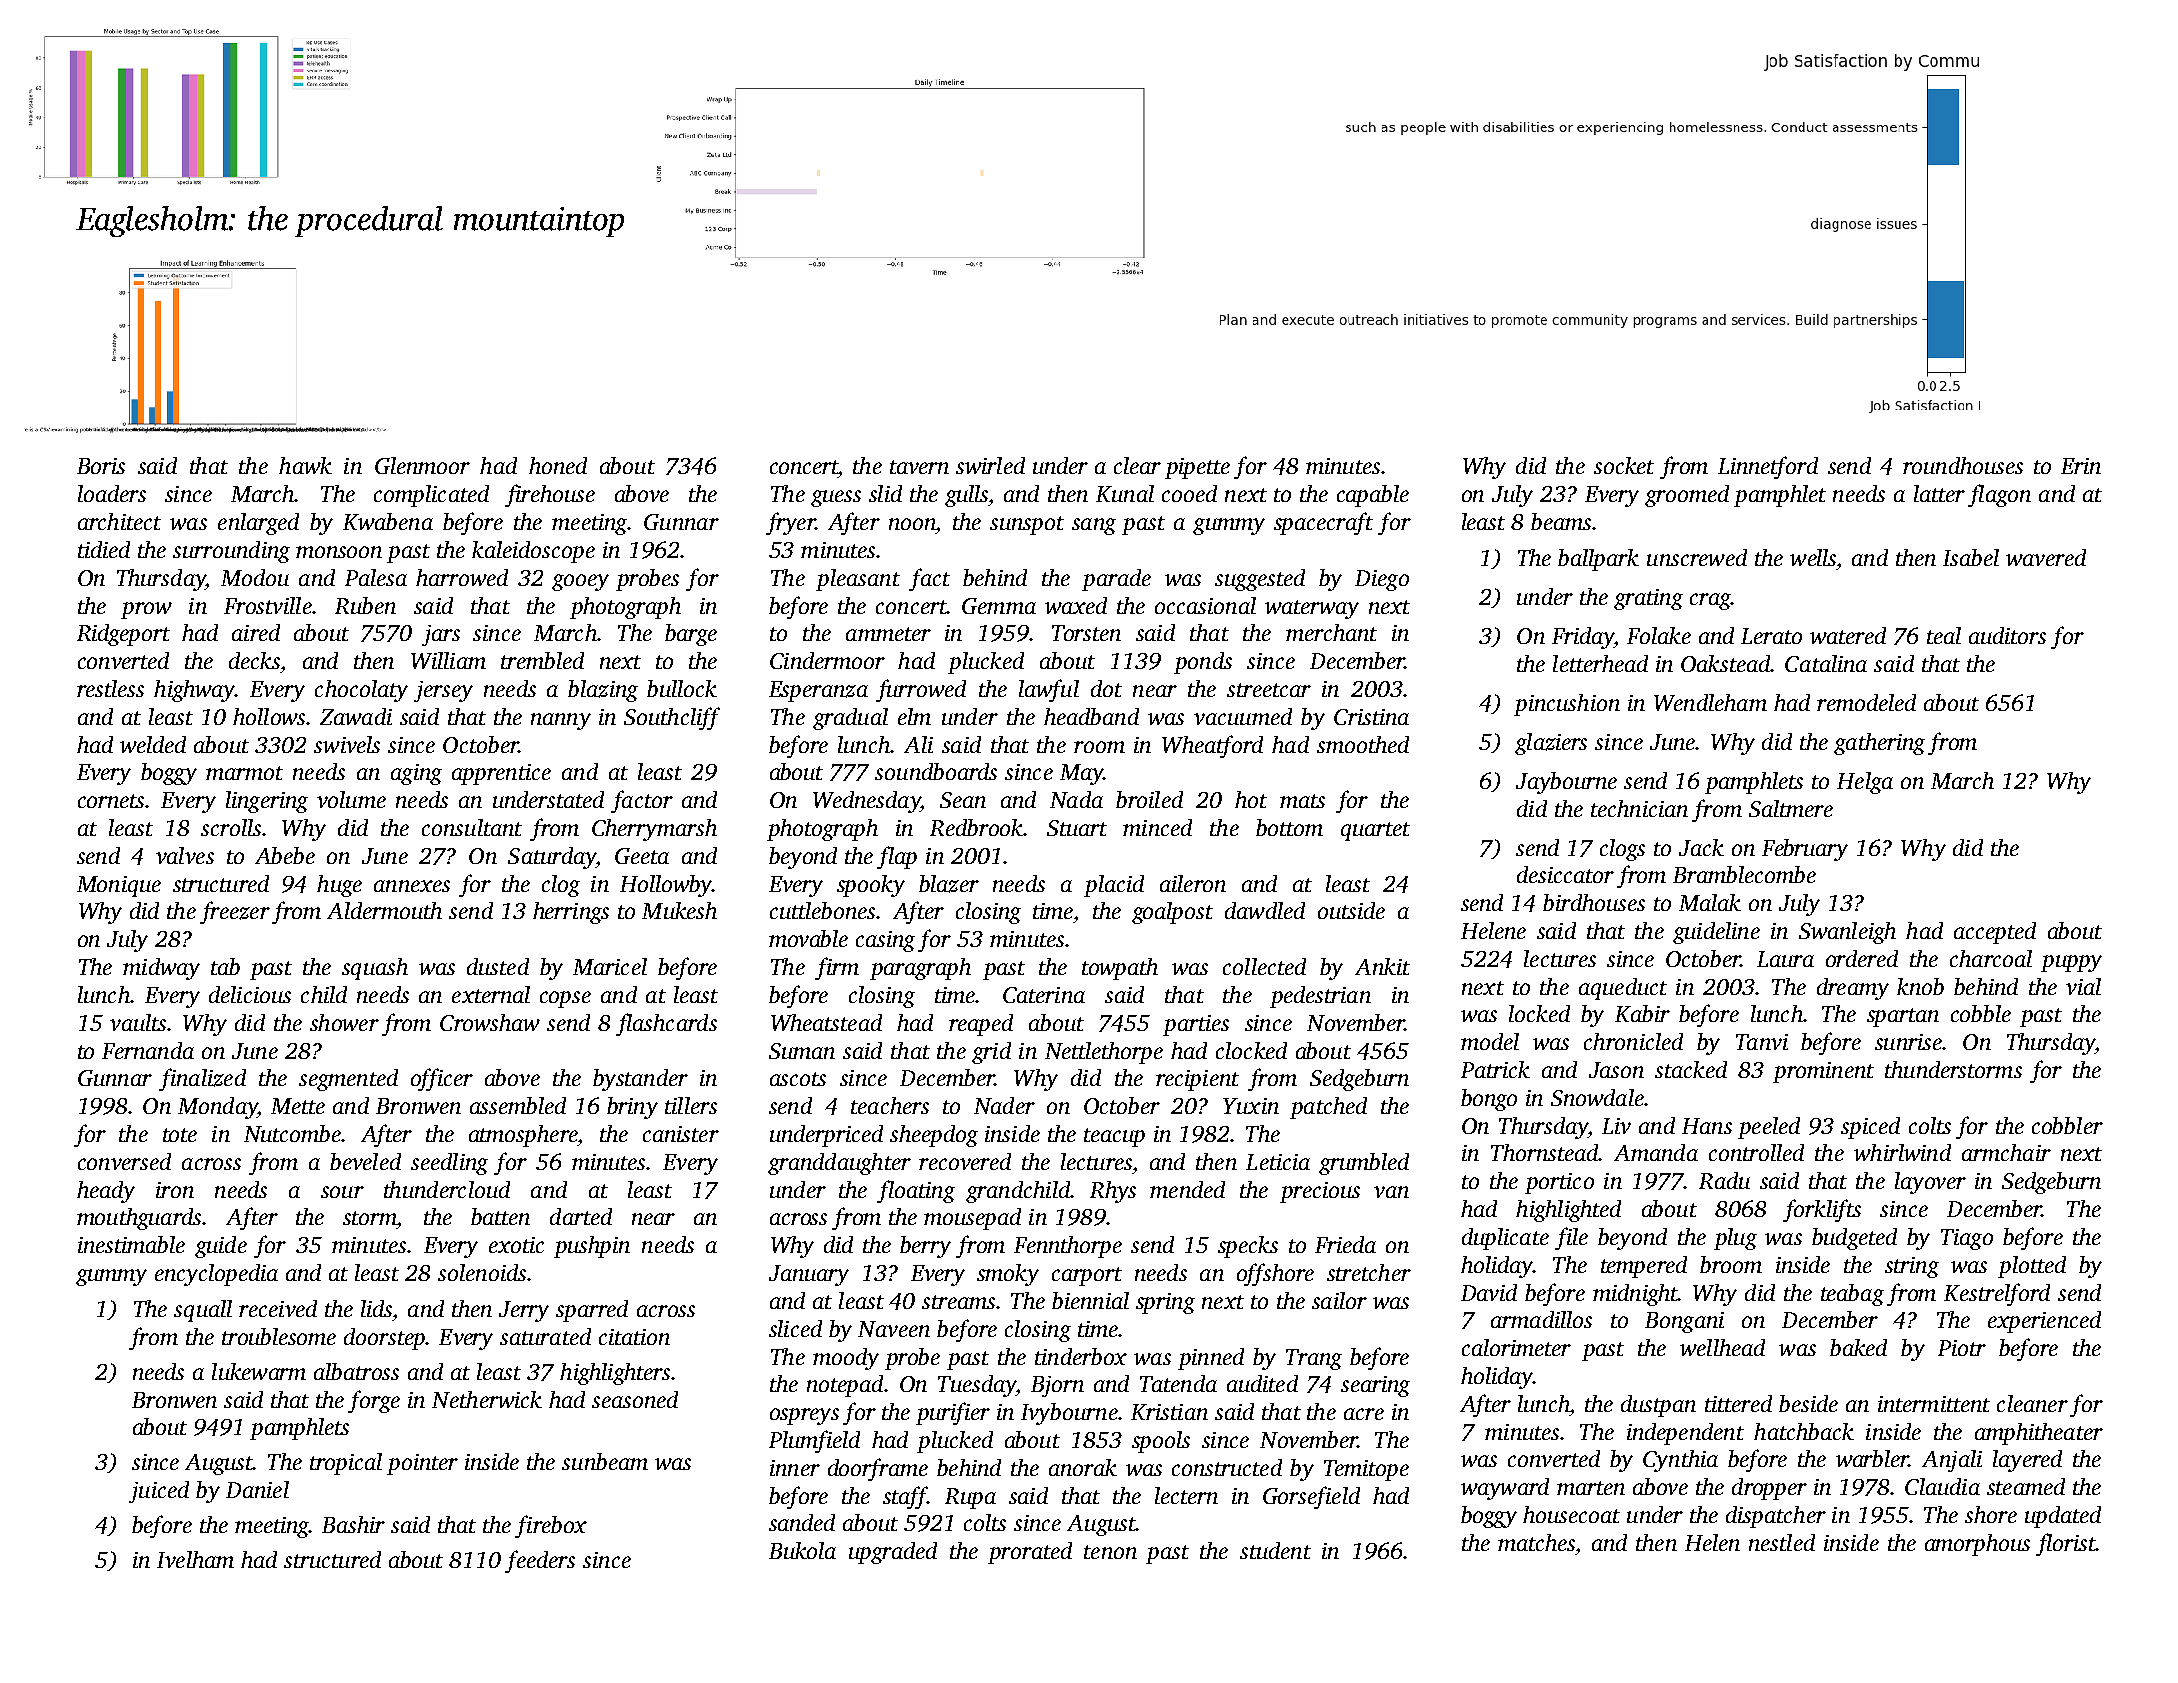 The width and height of the image is (2178, 1683). I want to click on Glenmoor, so click(422, 465).
